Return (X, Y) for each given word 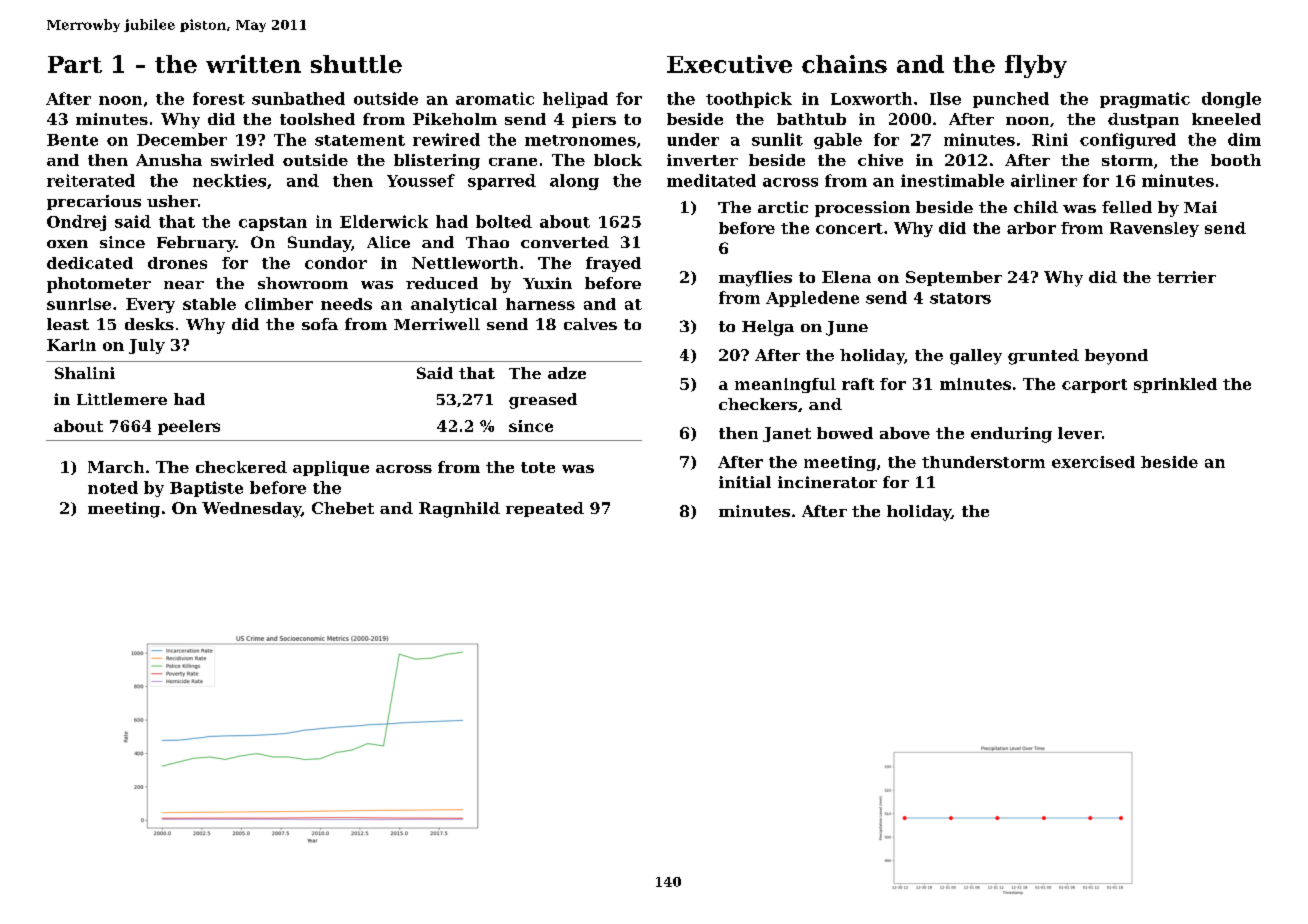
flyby (1036, 66)
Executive (729, 64)
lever (1080, 433)
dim (1244, 139)
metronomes (580, 140)
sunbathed (298, 98)
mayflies (755, 279)
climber (279, 304)
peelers (189, 427)
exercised (1093, 462)
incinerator (827, 482)
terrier (1186, 277)
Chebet (343, 508)
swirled (242, 160)
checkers (758, 404)
